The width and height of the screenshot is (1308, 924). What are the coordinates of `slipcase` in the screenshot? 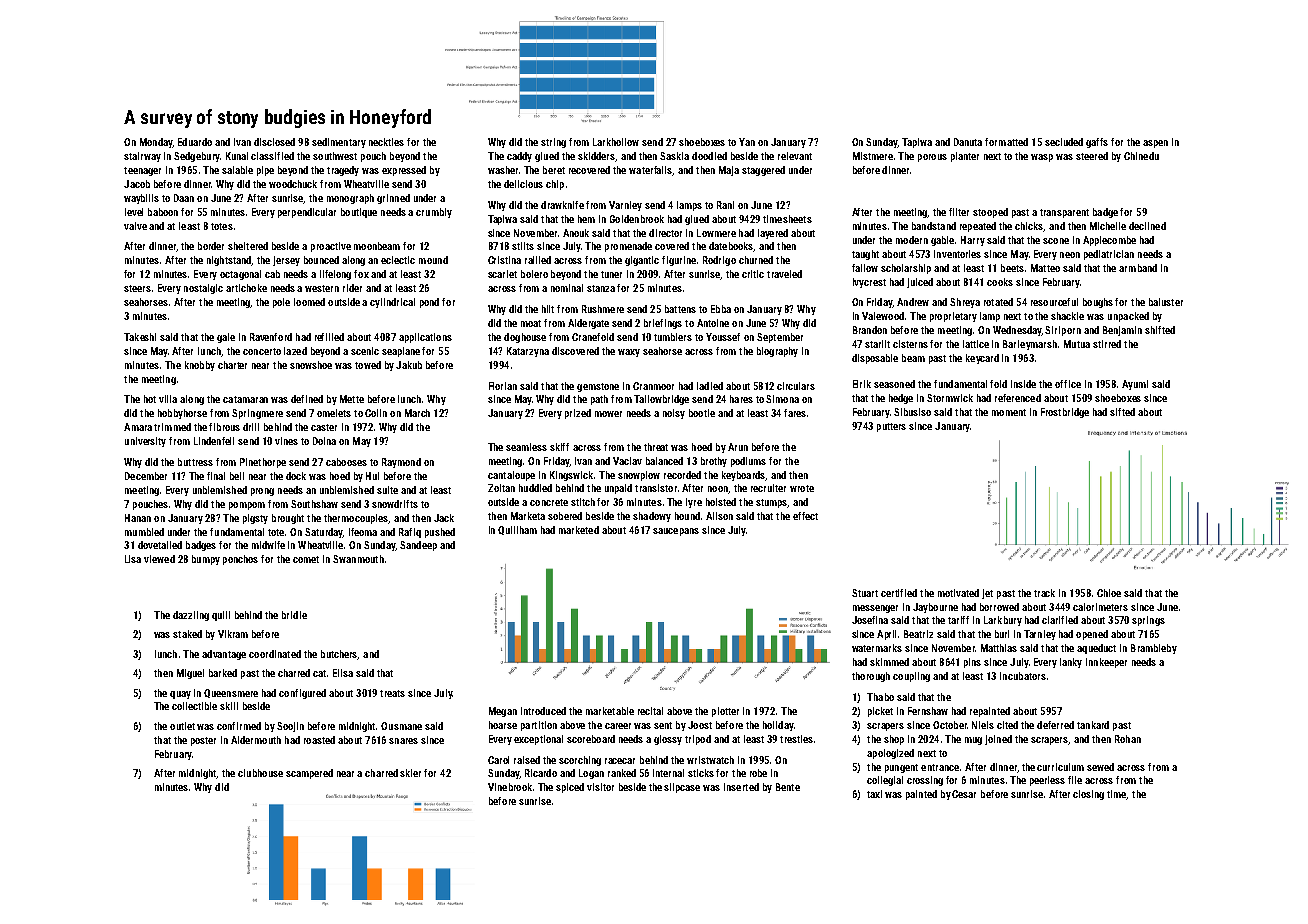 It's located at (682, 788).
